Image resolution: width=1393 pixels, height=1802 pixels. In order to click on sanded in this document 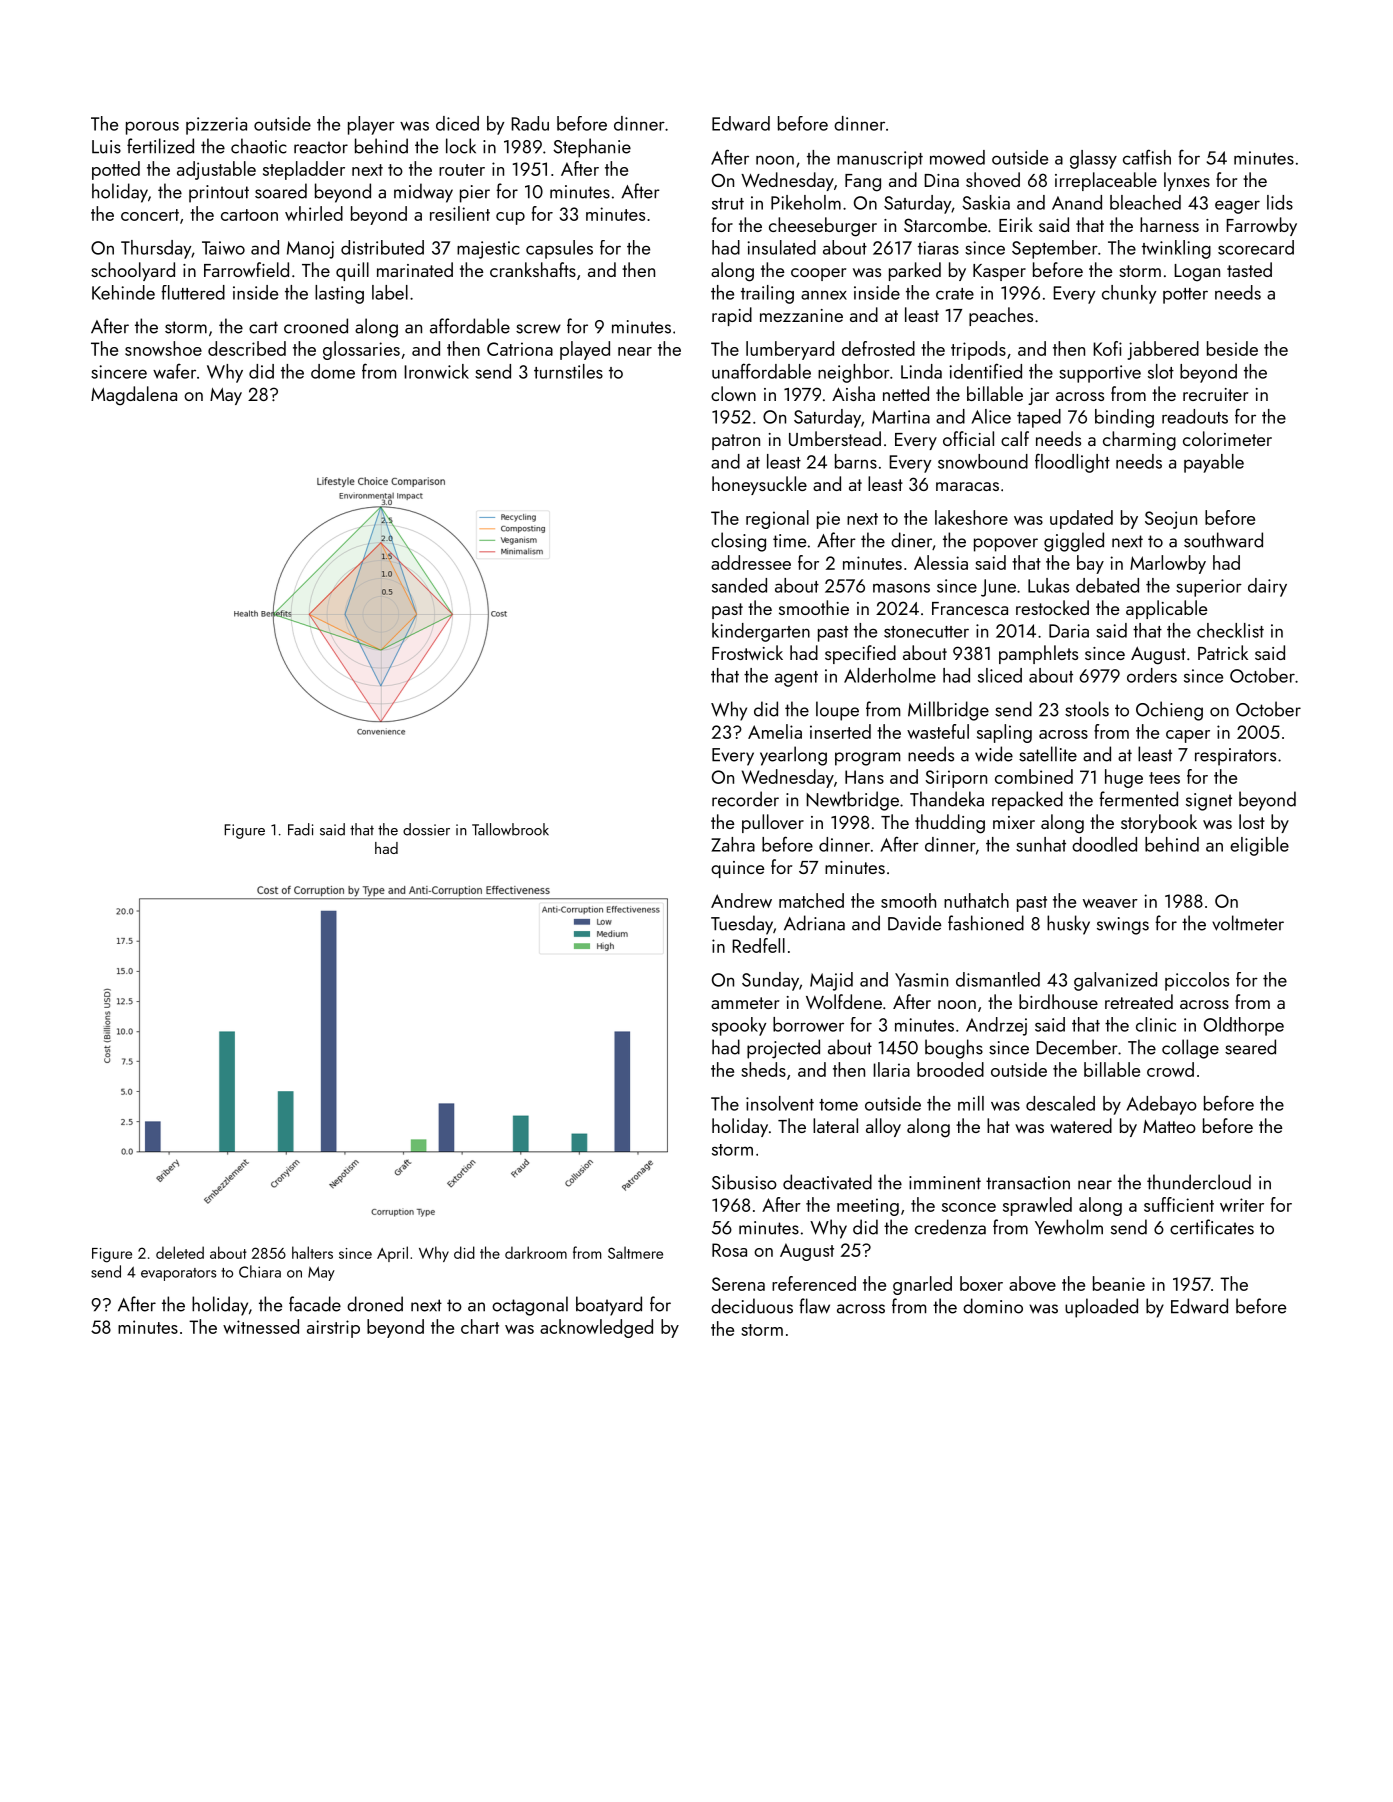, I will do `click(739, 585)`.
